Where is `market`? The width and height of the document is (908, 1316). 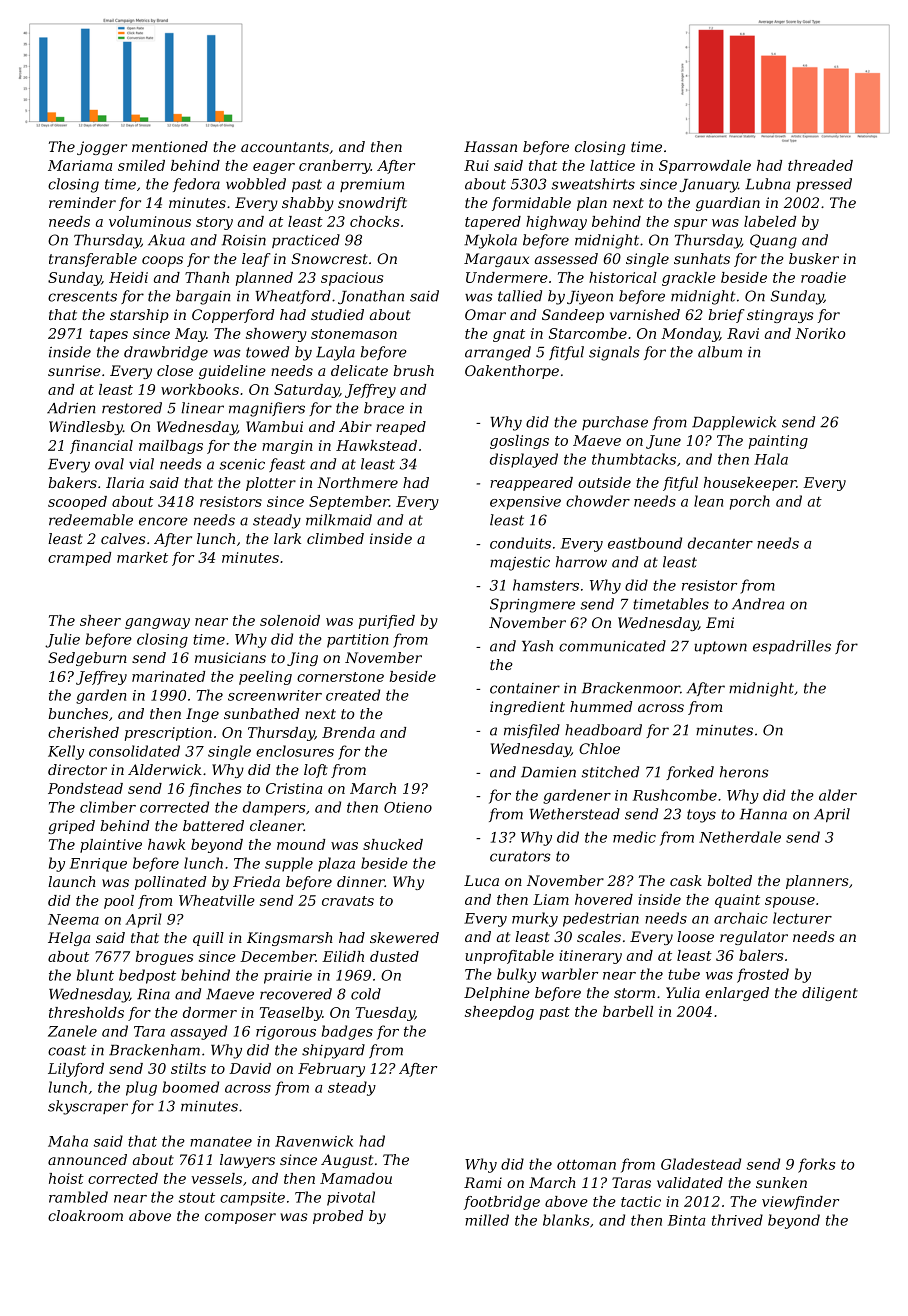
market is located at coordinates (142, 557).
